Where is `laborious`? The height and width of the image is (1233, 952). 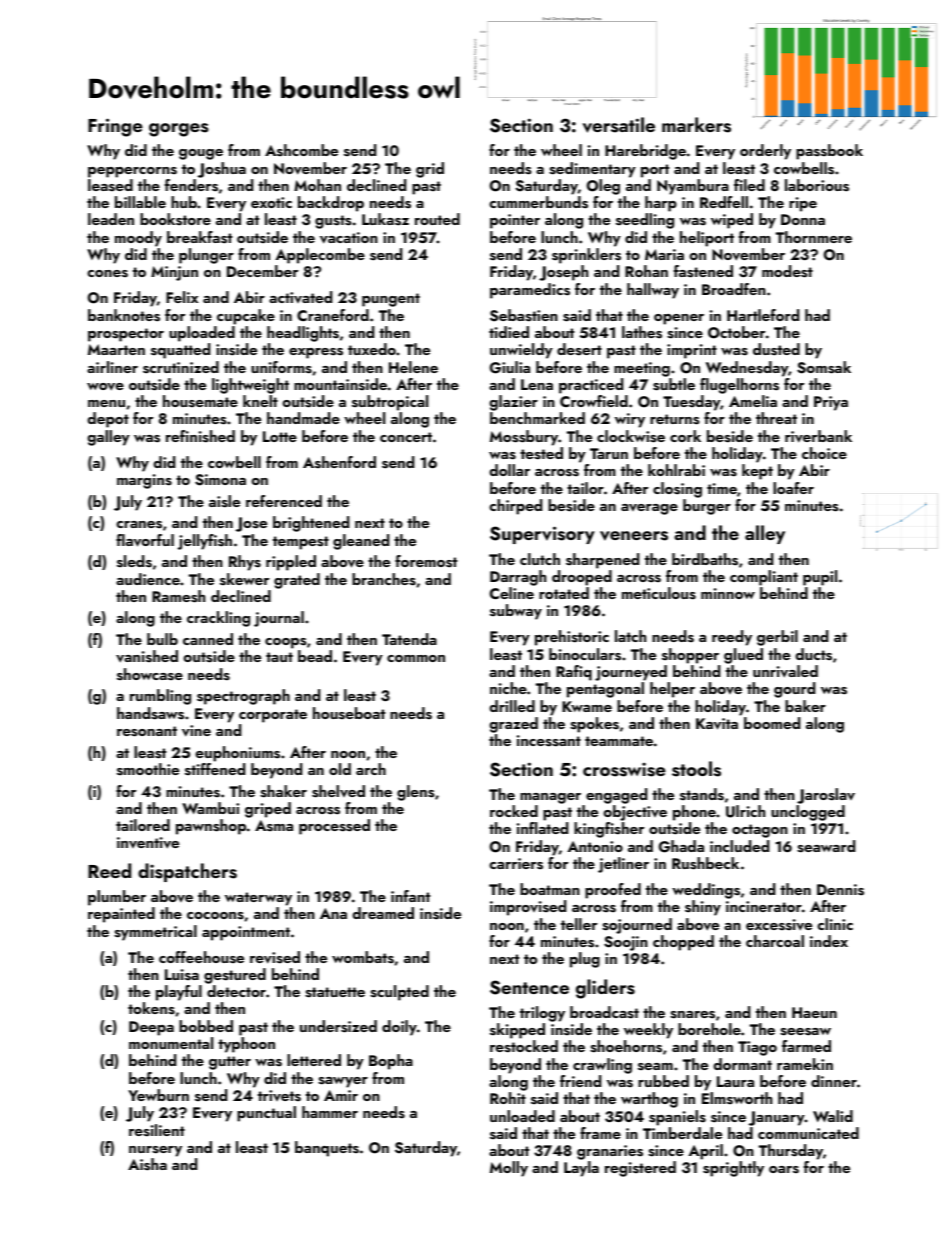
laborious is located at coordinates (817, 185).
